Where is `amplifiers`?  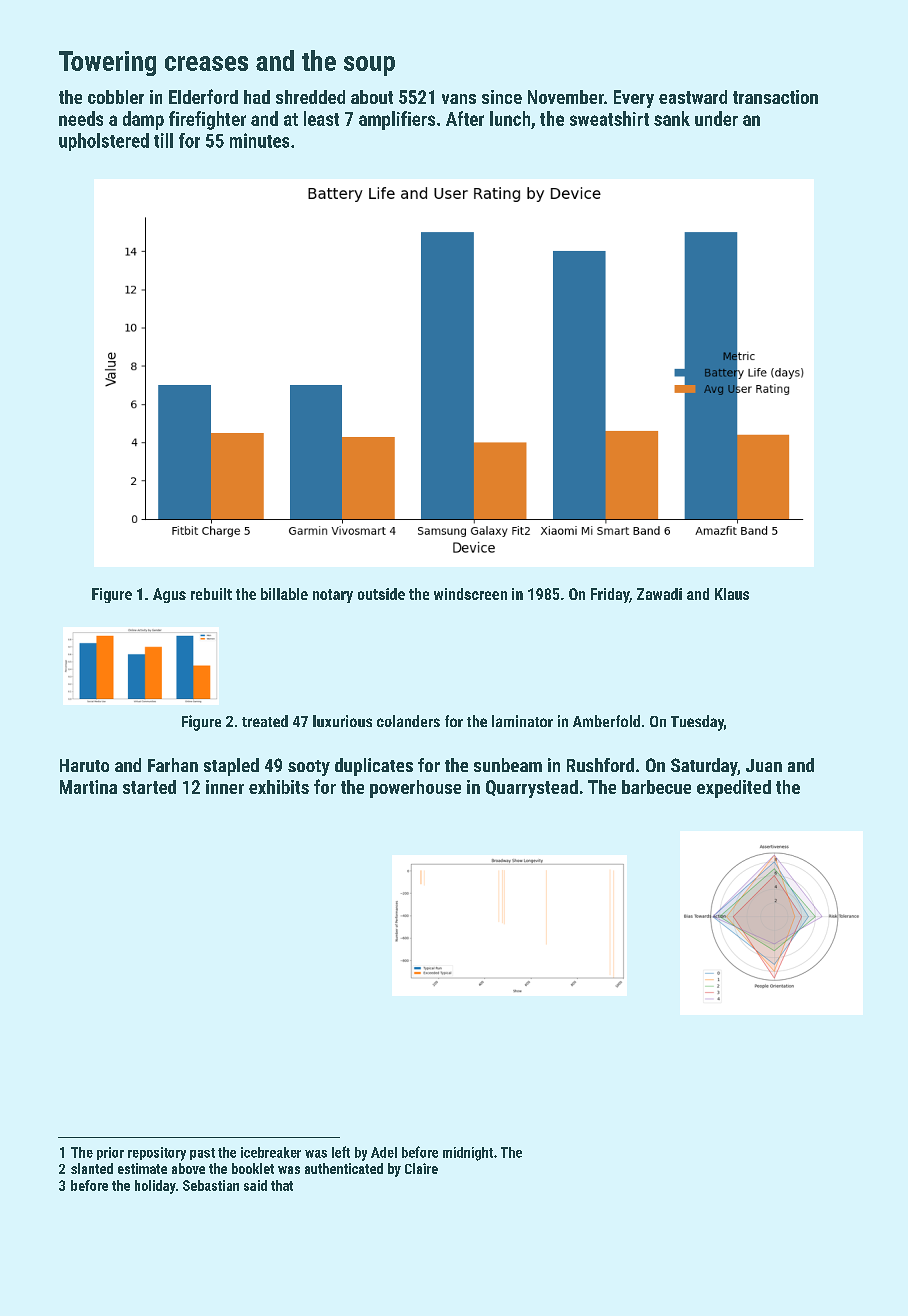 amplifiers is located at coordinates (397, 120).
